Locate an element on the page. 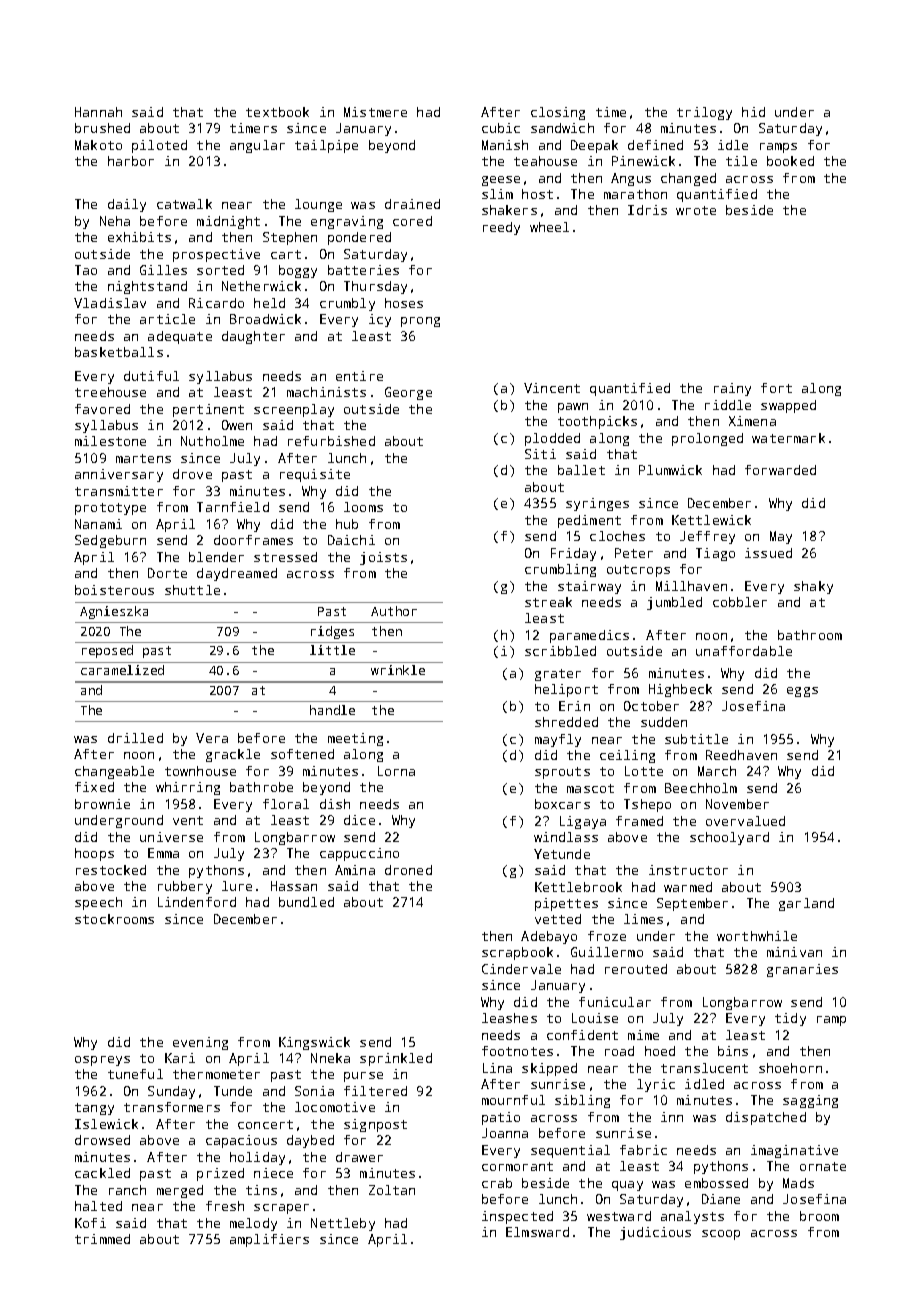 This document has width=924, height=1308. Hannah is located at coordinates (98, 112).
